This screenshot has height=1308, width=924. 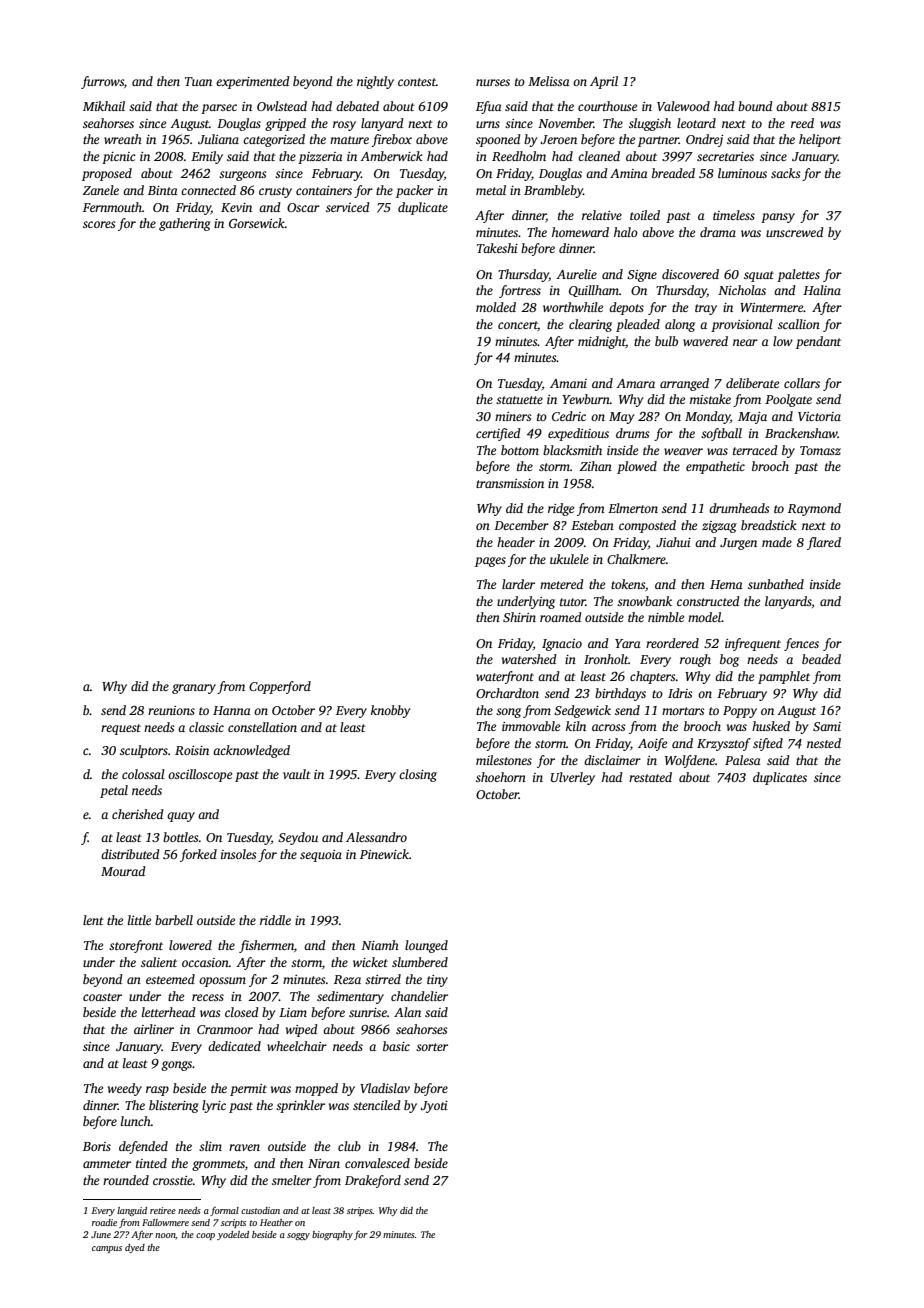 What do you see at coordinates (360, 1211) in the screenshot?
I see `stripes` at bounding box center [360, 1211].
